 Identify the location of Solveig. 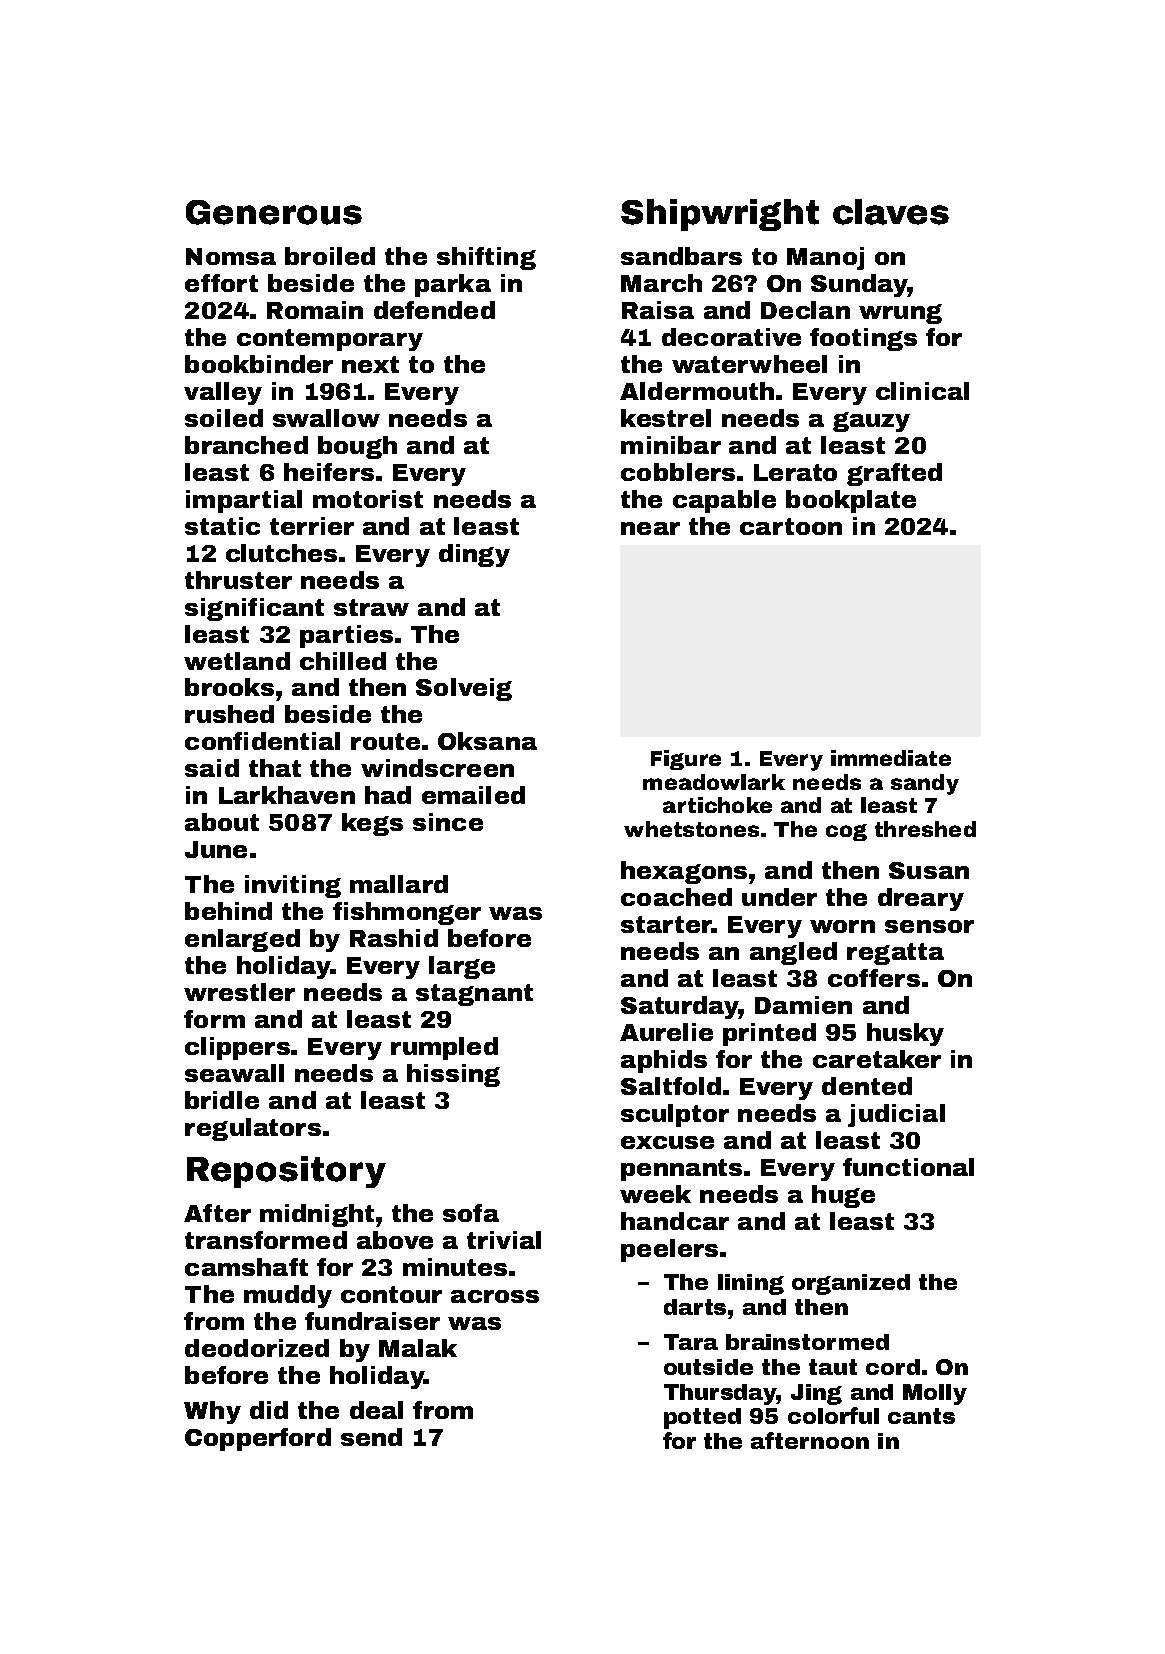
(464, 689).
